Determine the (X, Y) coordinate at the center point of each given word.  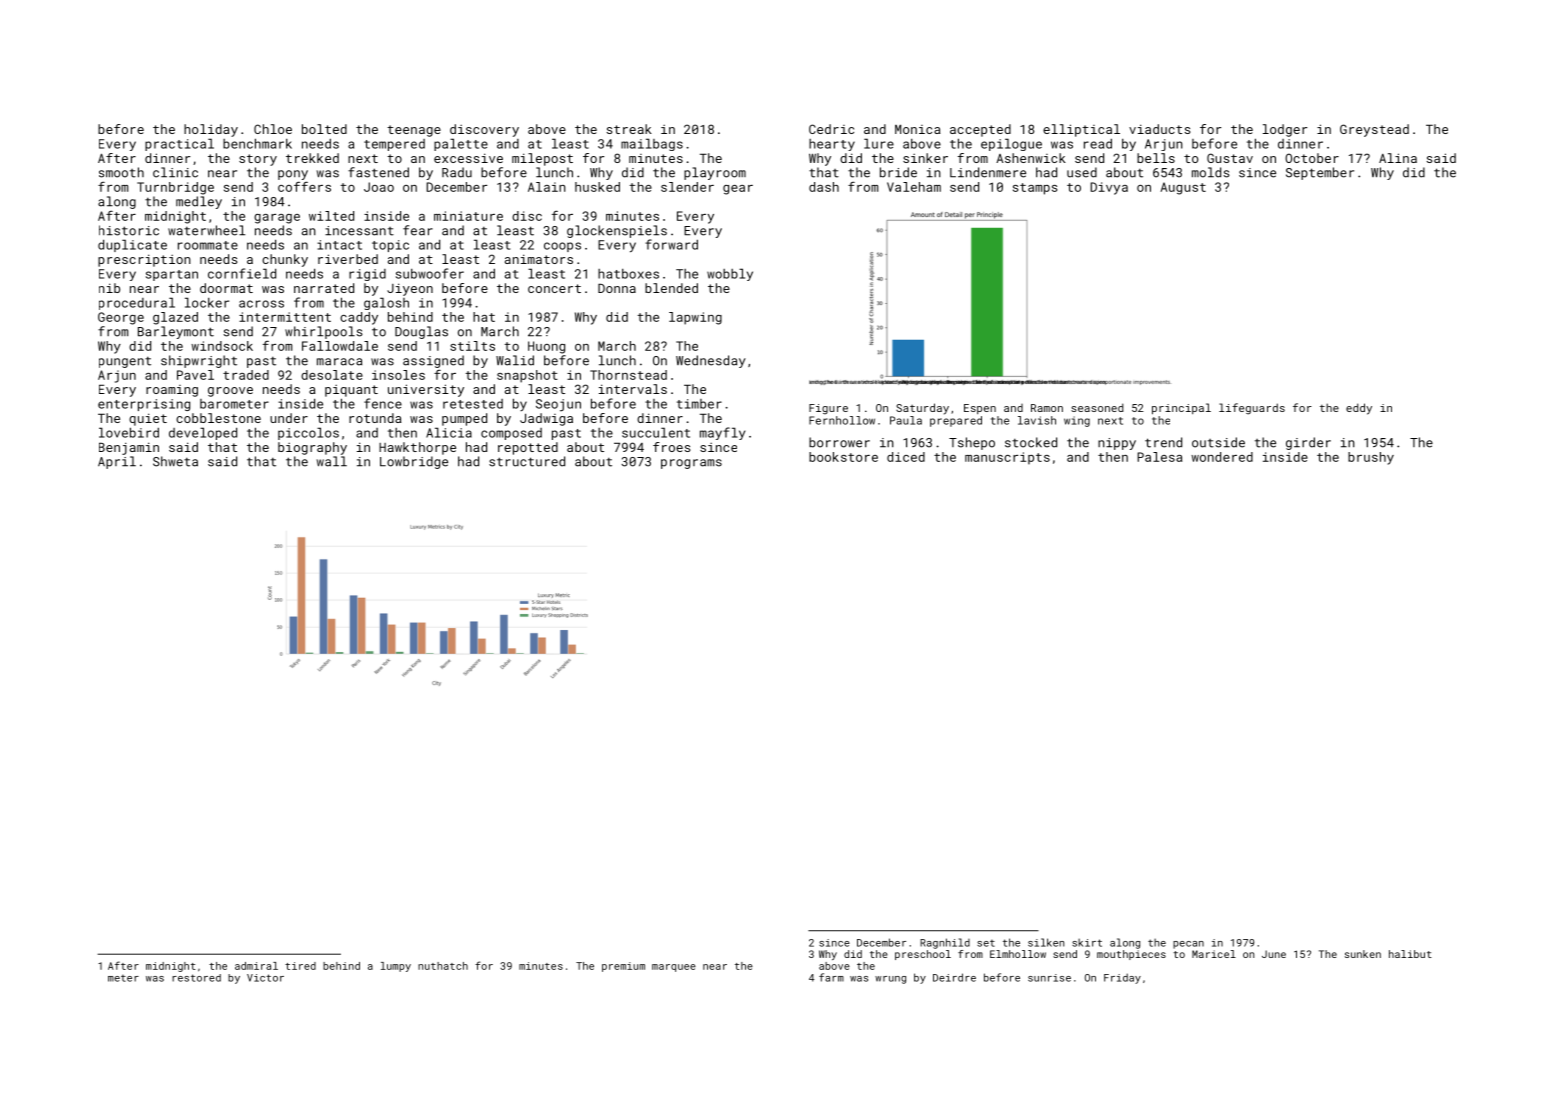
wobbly (730, 274)
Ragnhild (945, 943)
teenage (414, 131)
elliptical (1081, 130)
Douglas (421, 332)
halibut (1410, 954)
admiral (256, 966)
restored (196, 978)
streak (629, 129)
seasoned (1097, 407)
